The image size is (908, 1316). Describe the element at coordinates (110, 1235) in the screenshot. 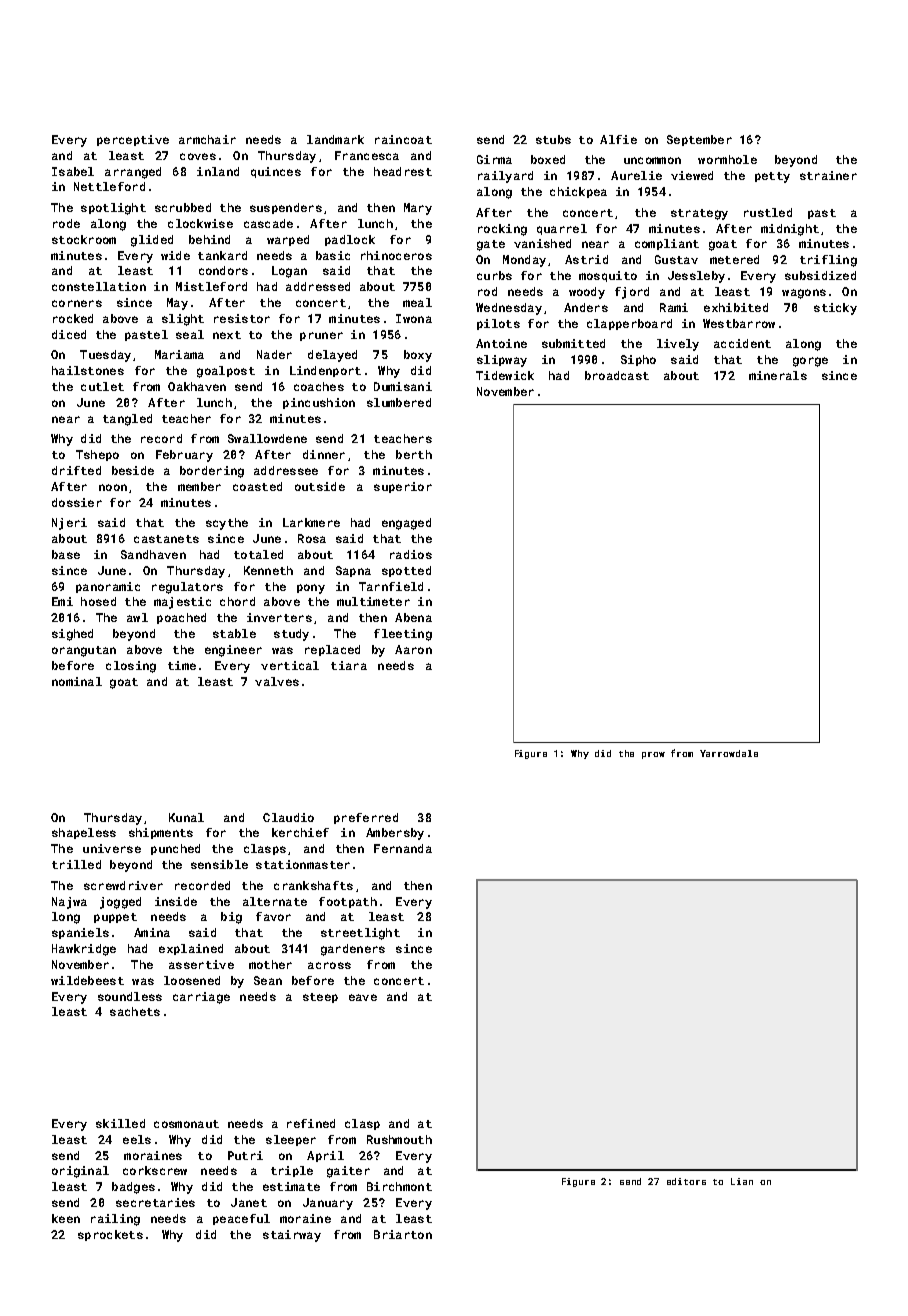

I see `sprockets` at that location.
